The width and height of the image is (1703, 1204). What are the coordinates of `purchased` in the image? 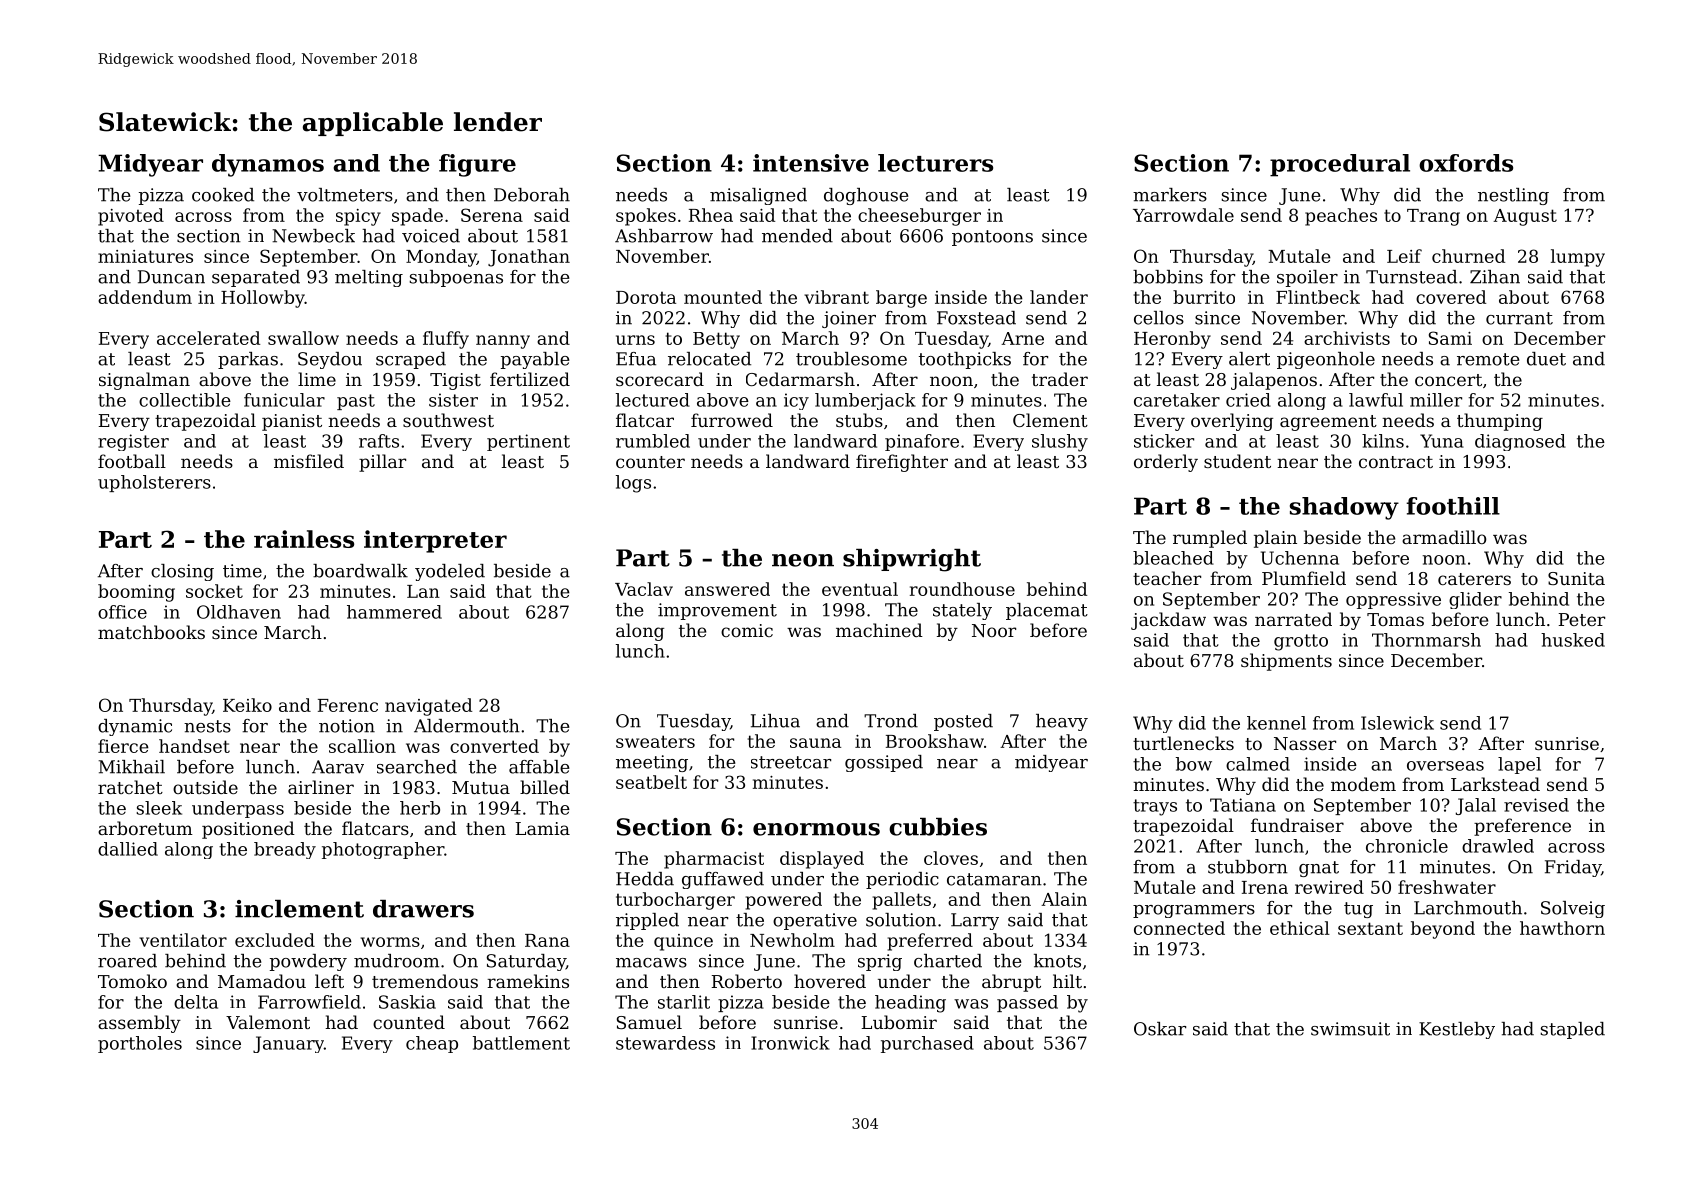 It's located at (927, 1044).
